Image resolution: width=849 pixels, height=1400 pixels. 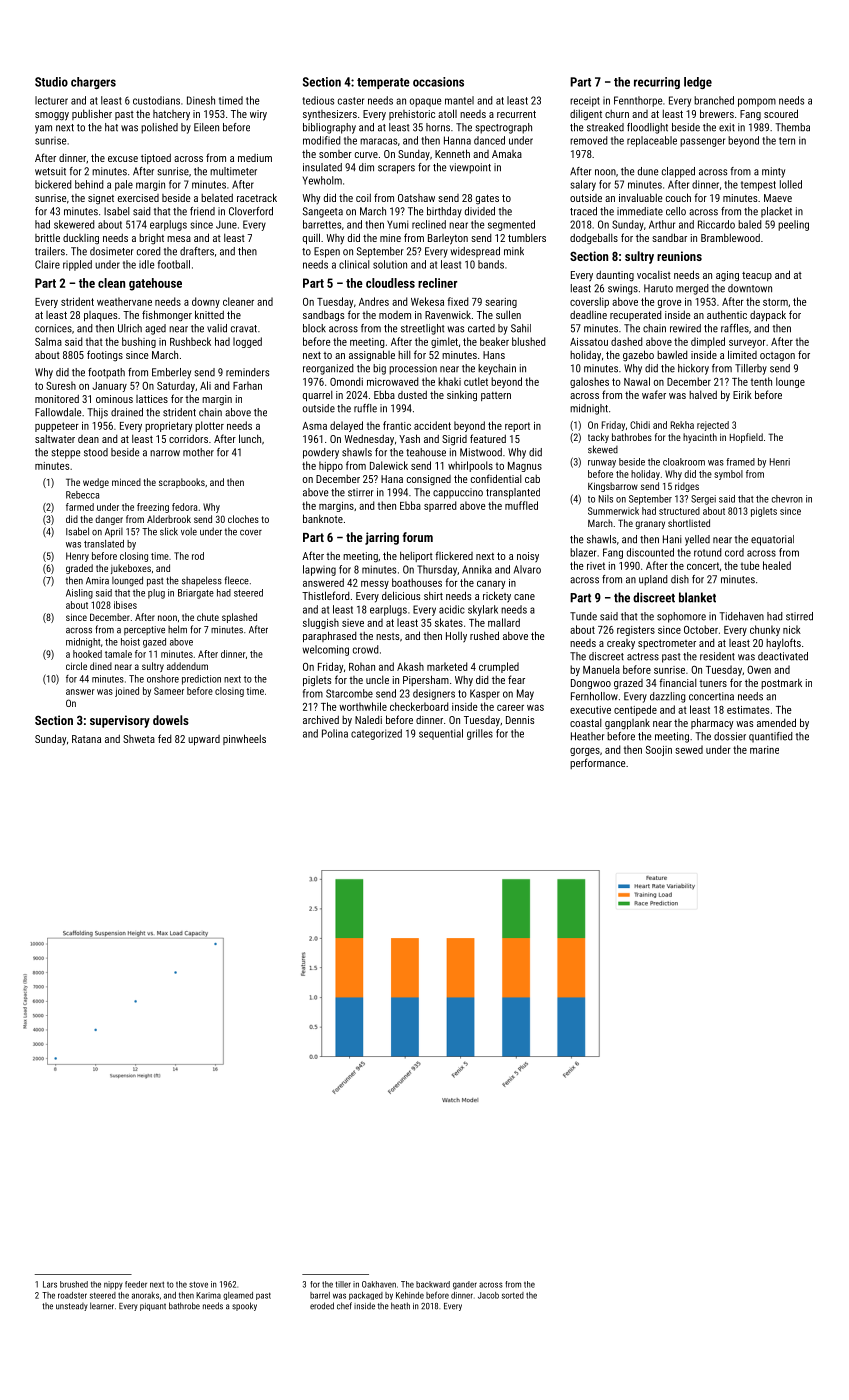 What do you see at coordinates (787, 499) in the image?
I see `chevron` at bounding box center [787, 499].
